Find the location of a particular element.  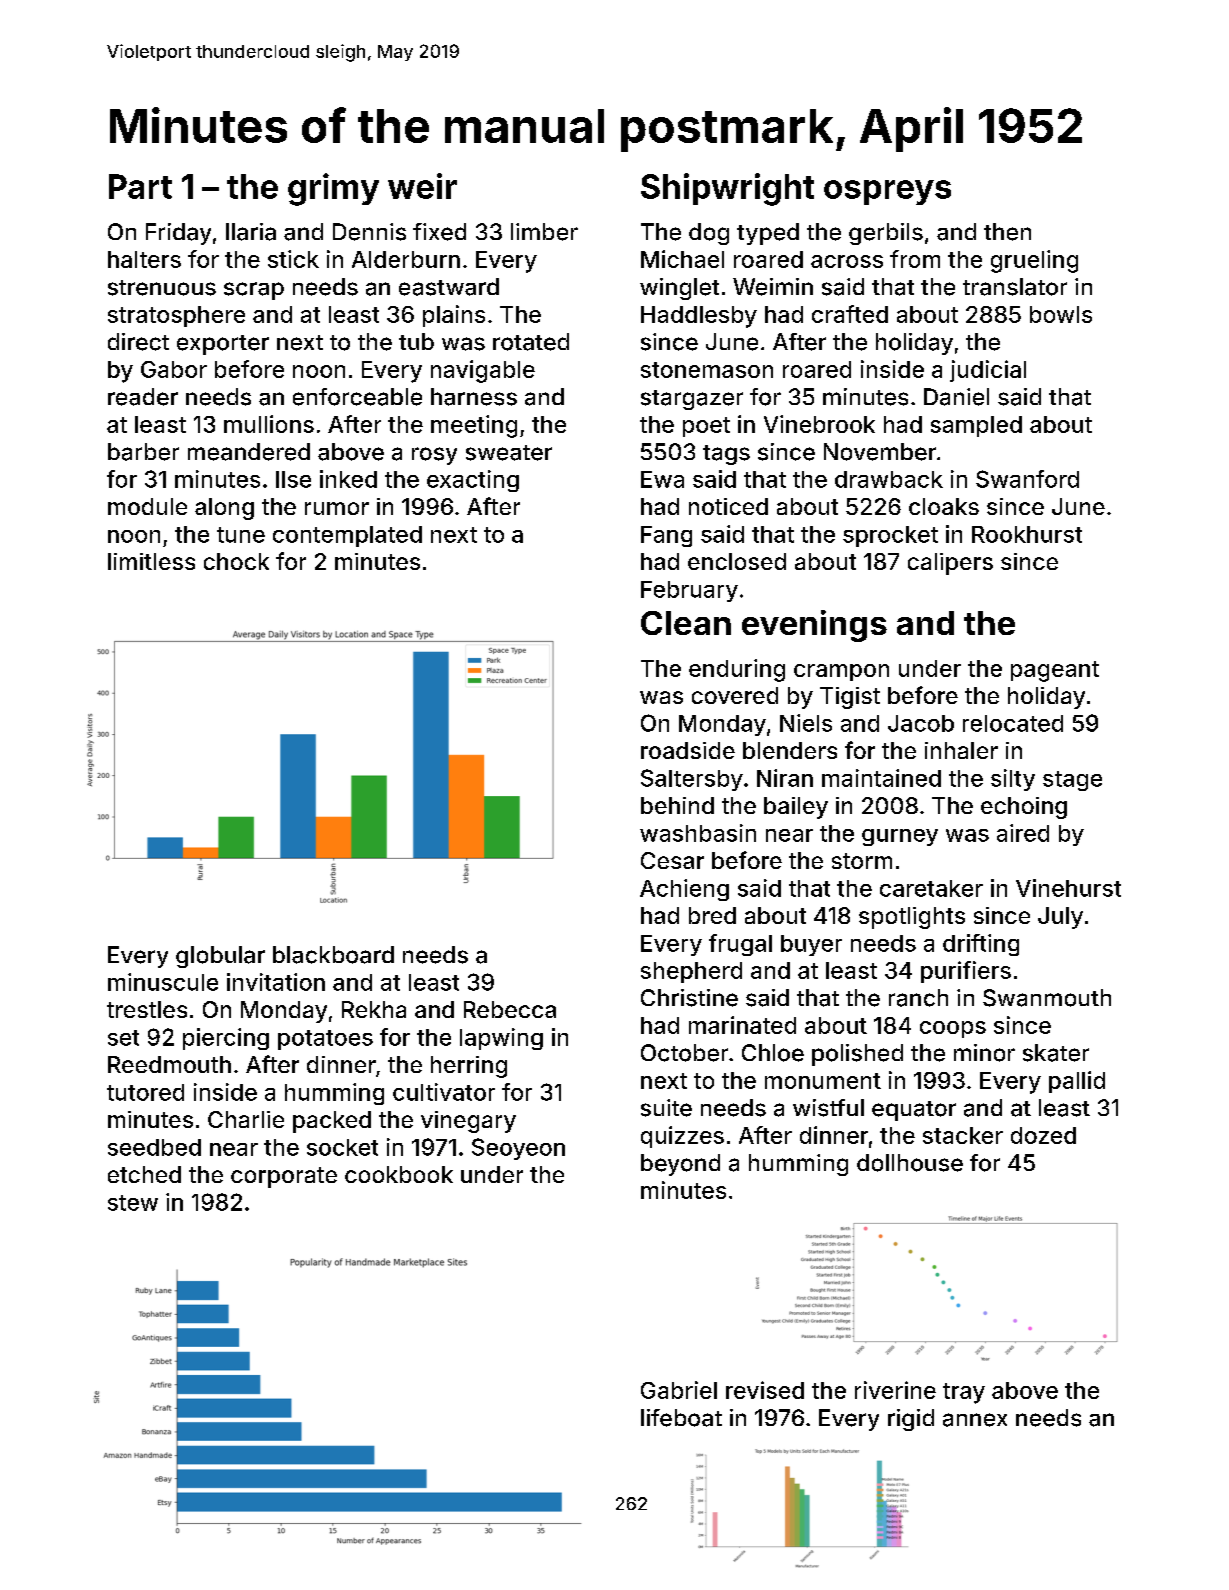

Swanford is located at coordinates (1027, 479).
